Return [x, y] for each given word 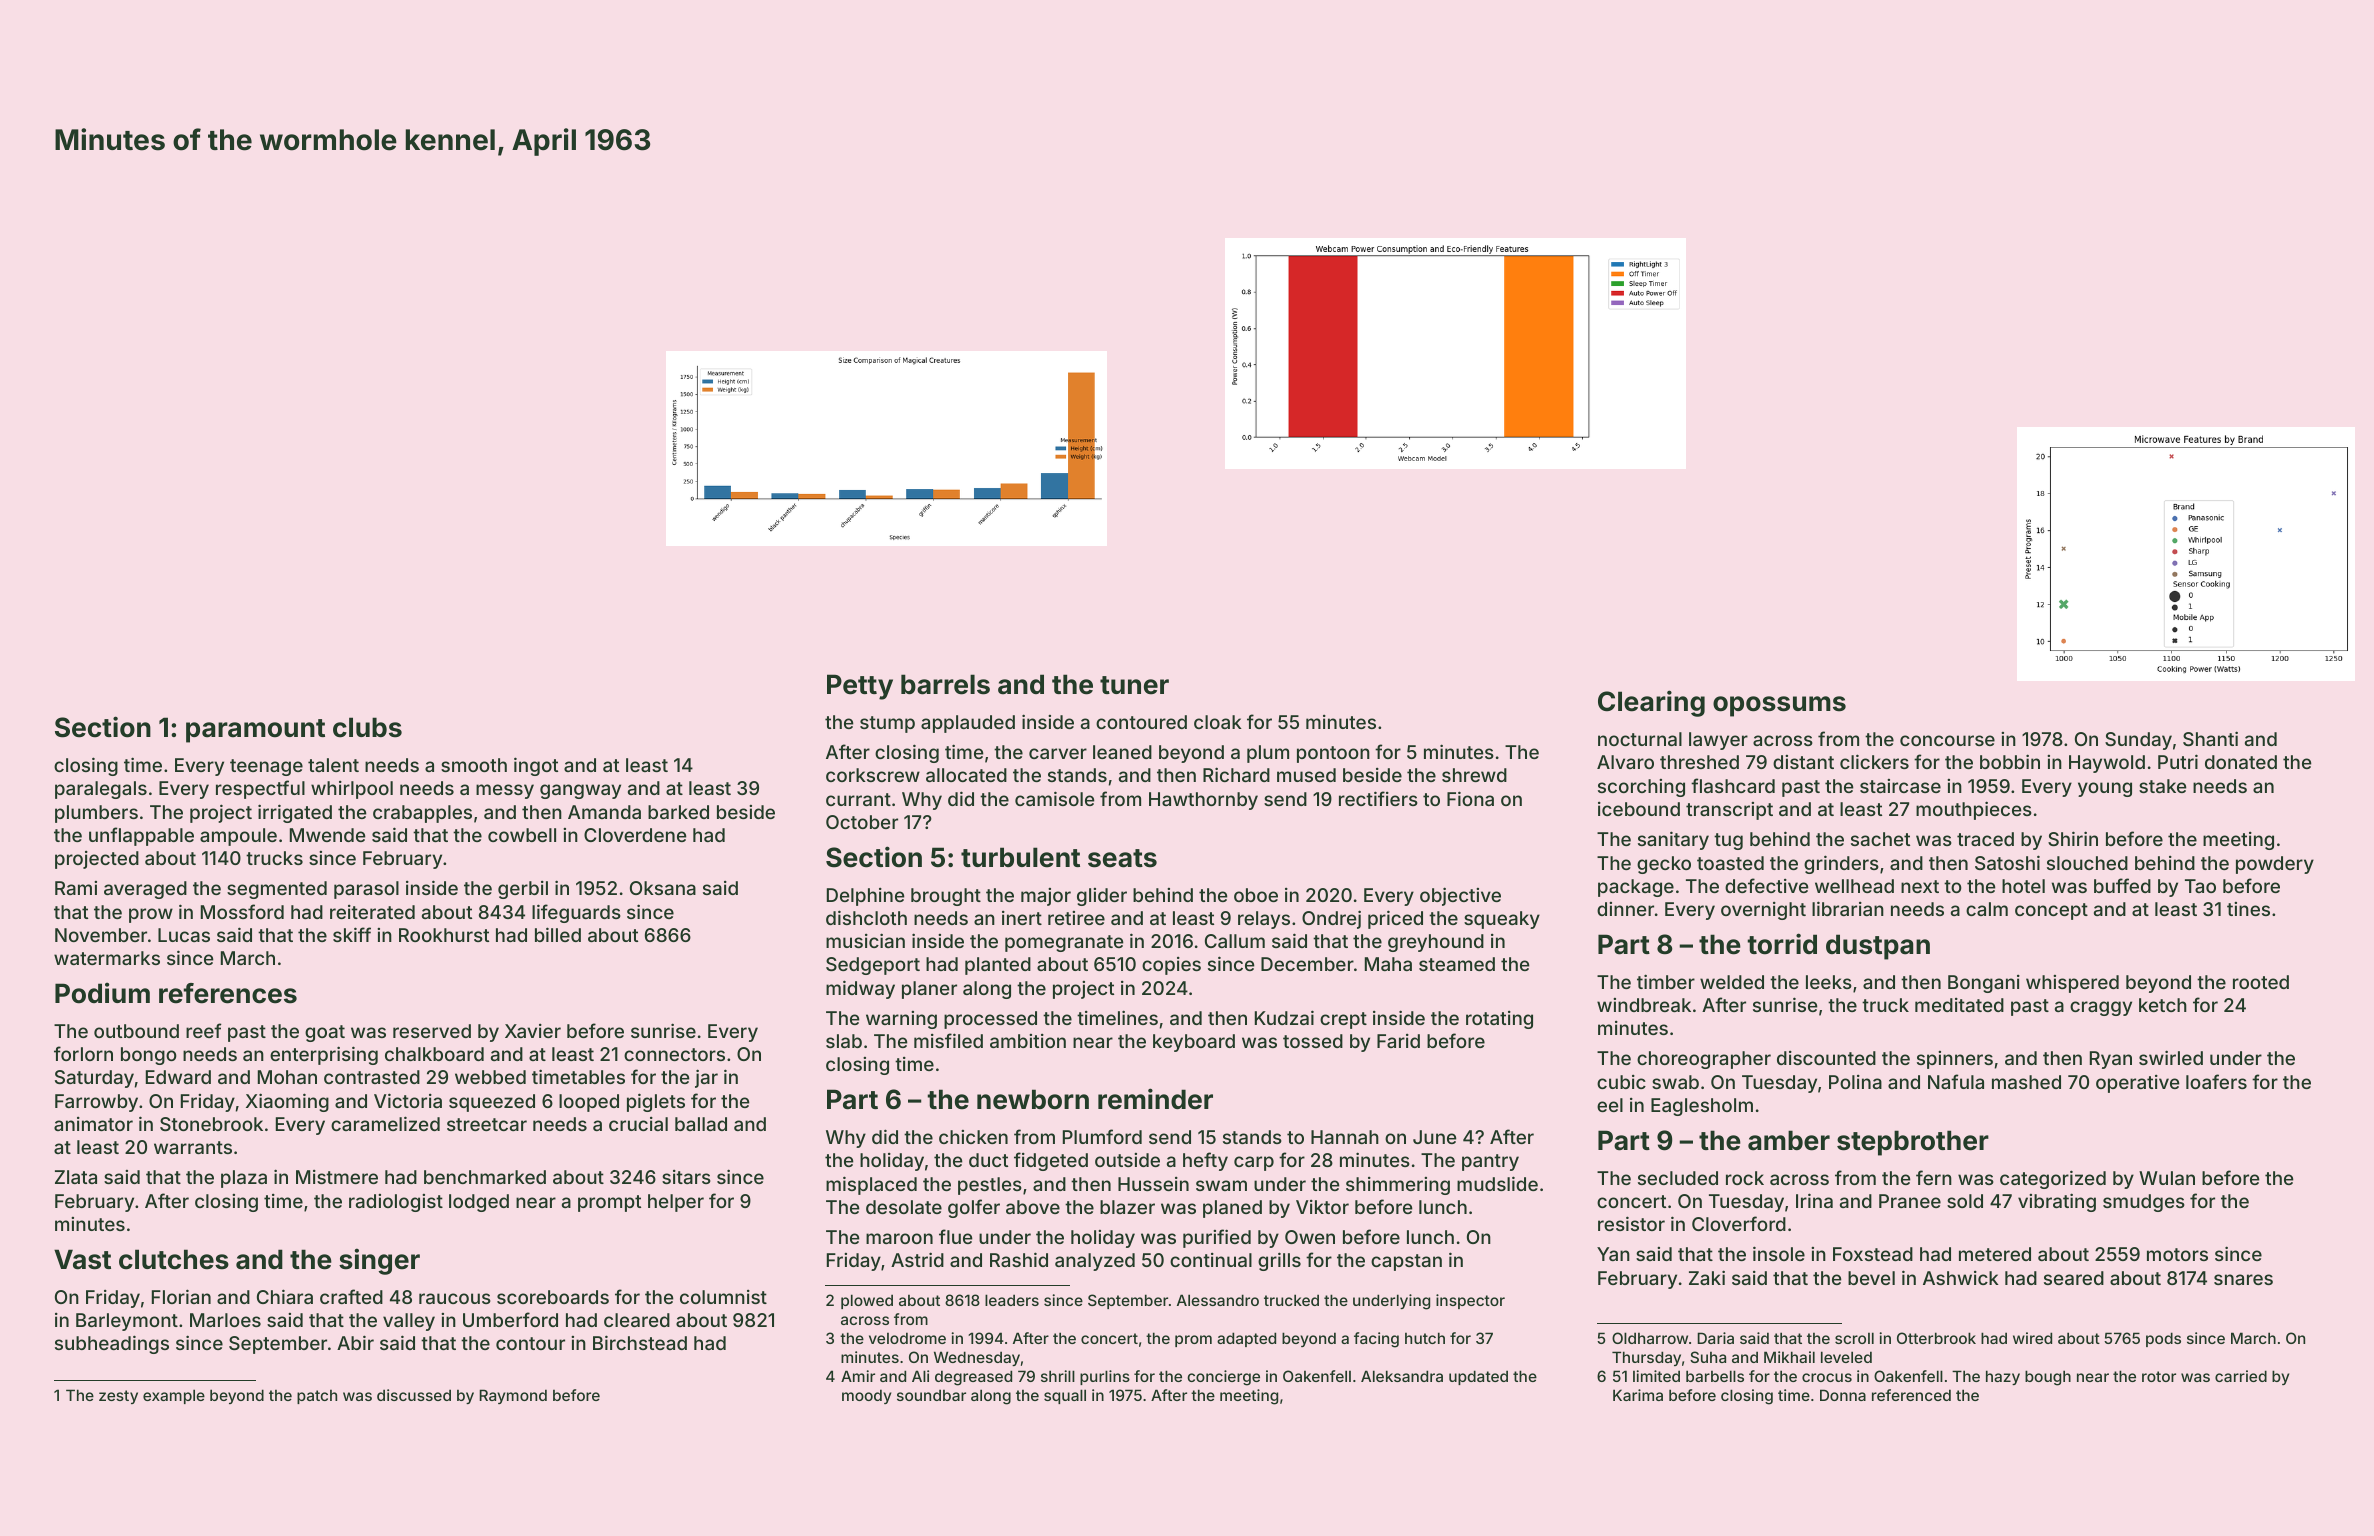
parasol [366, 890]
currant [858, 799]
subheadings [112, 1344]
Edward [178, 1077]
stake [2162, 786]
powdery [2275, 865]
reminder [1155, 1099]
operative [2137, 1084]
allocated [966, 775]
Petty [860, 687]
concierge [1223, 1378]
